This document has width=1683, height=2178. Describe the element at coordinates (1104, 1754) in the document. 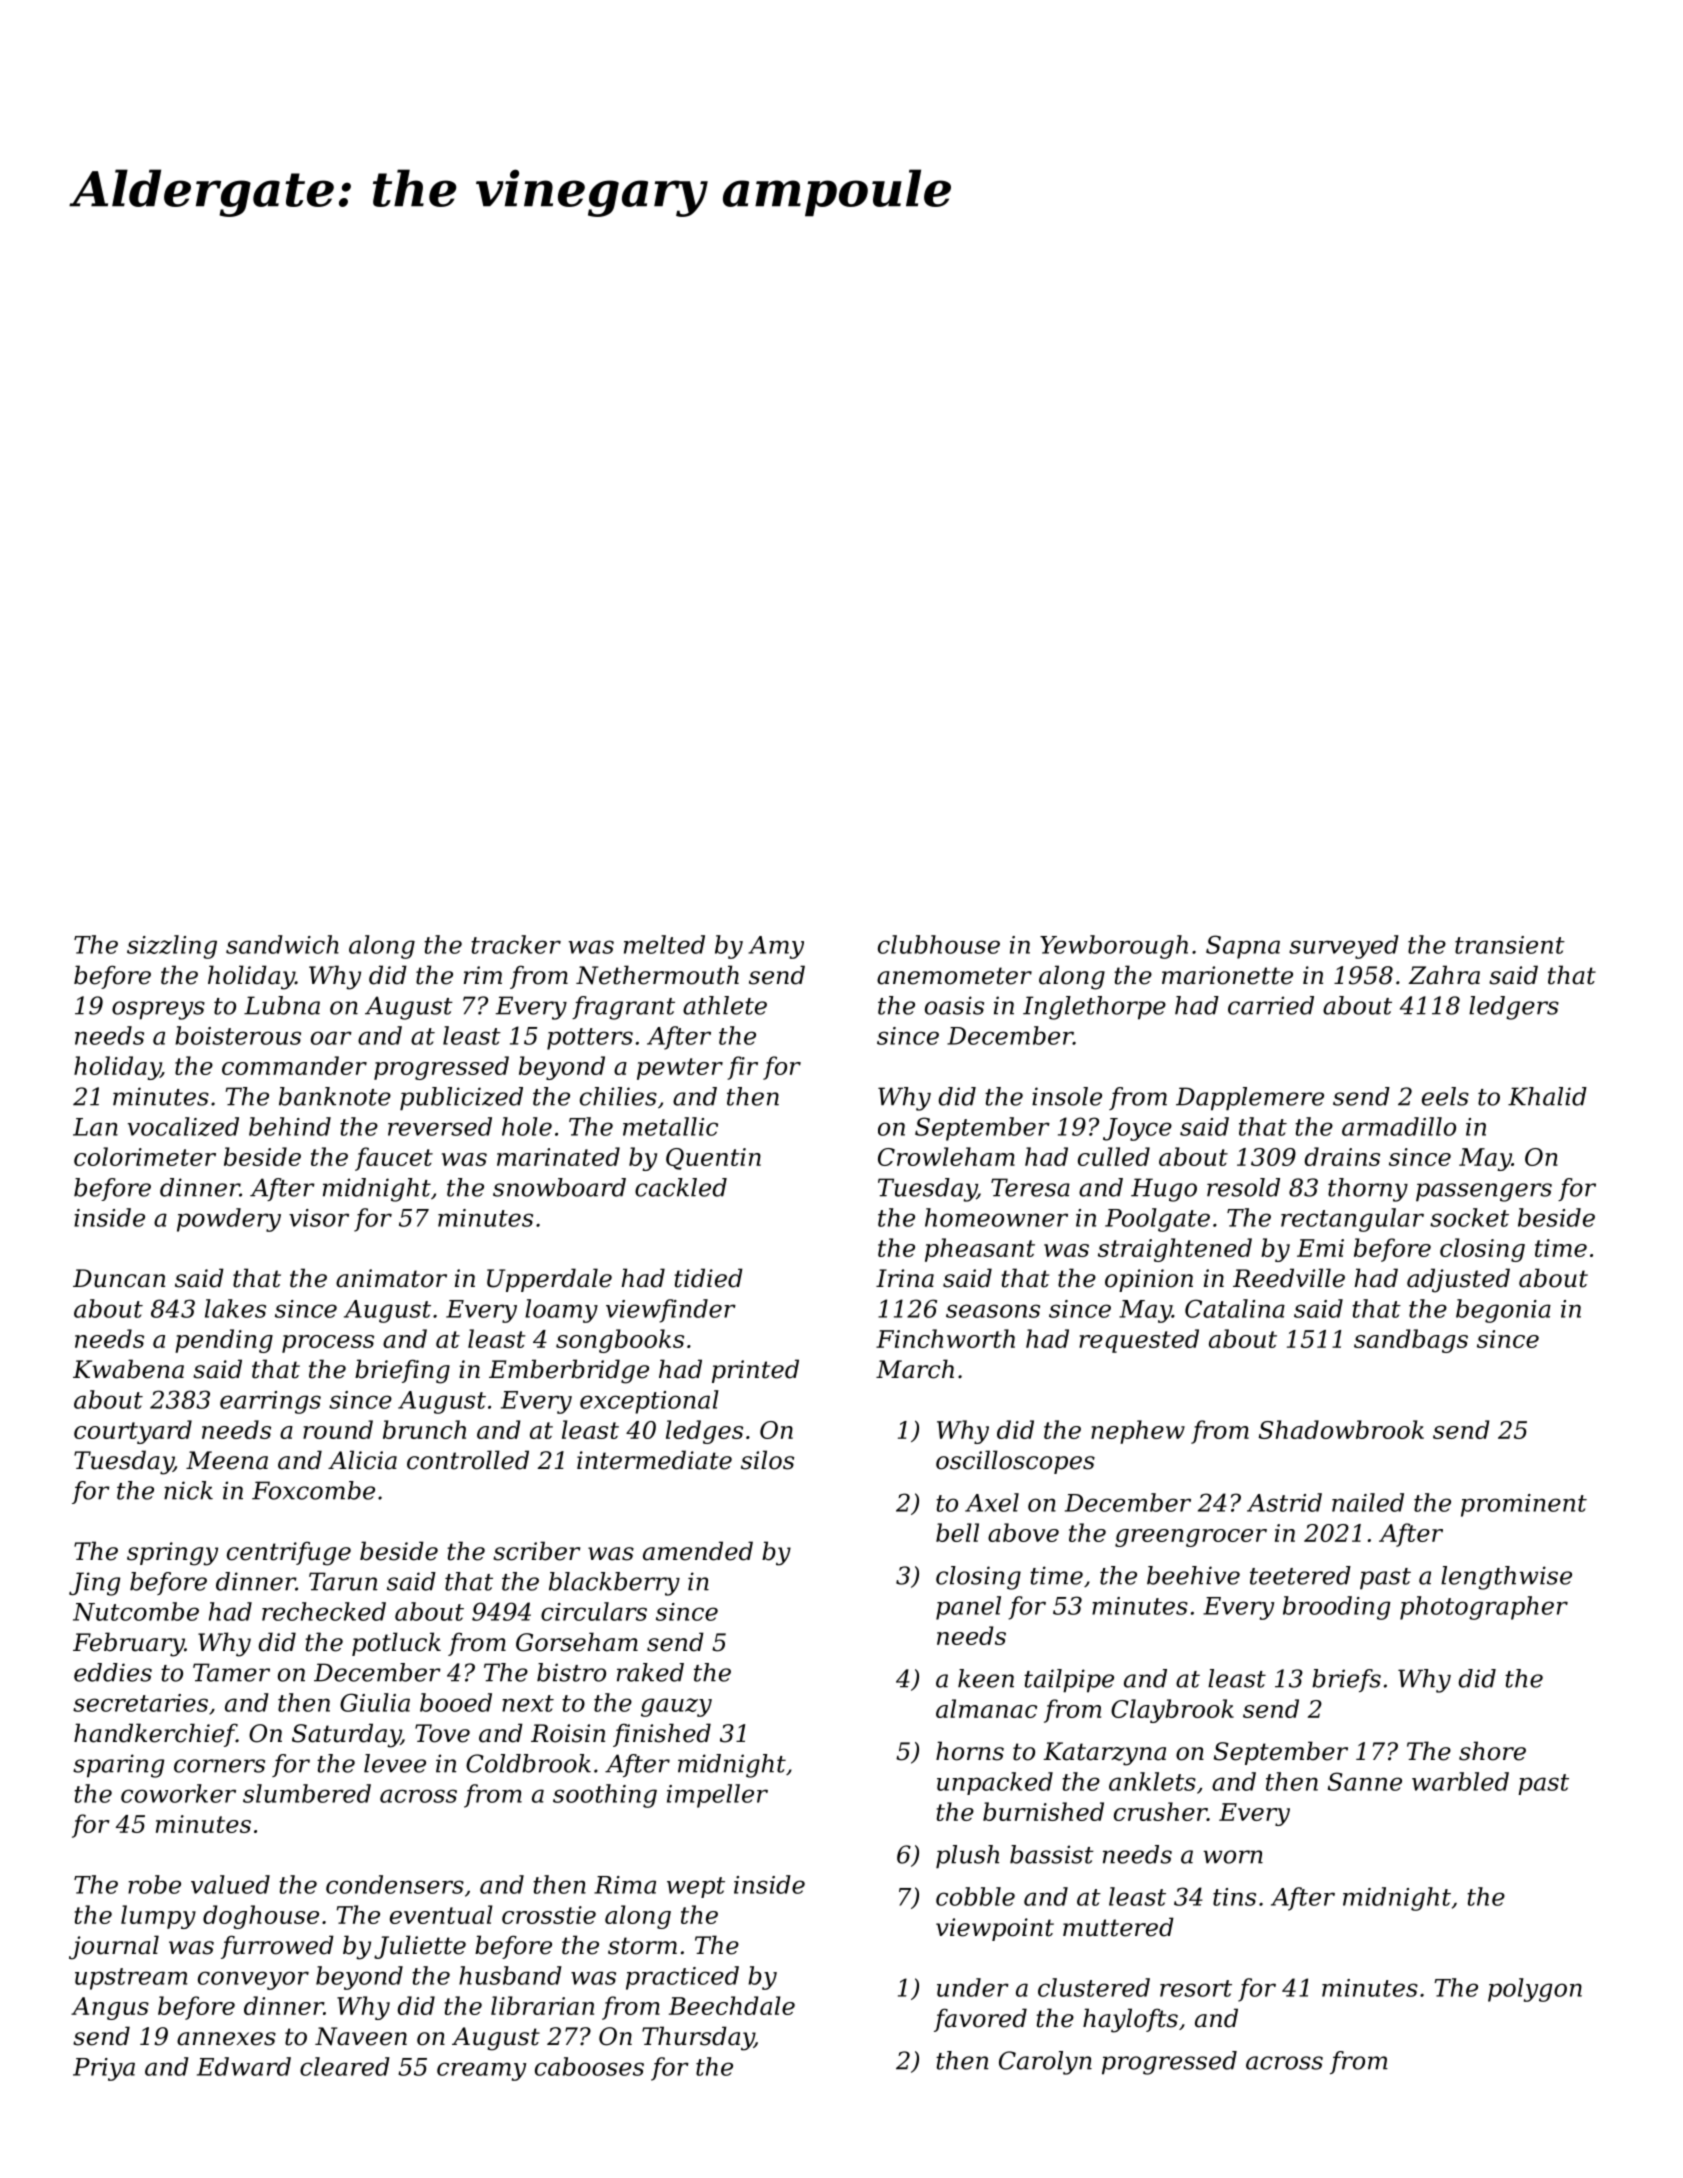

I see `Katarzyna` at that location.
